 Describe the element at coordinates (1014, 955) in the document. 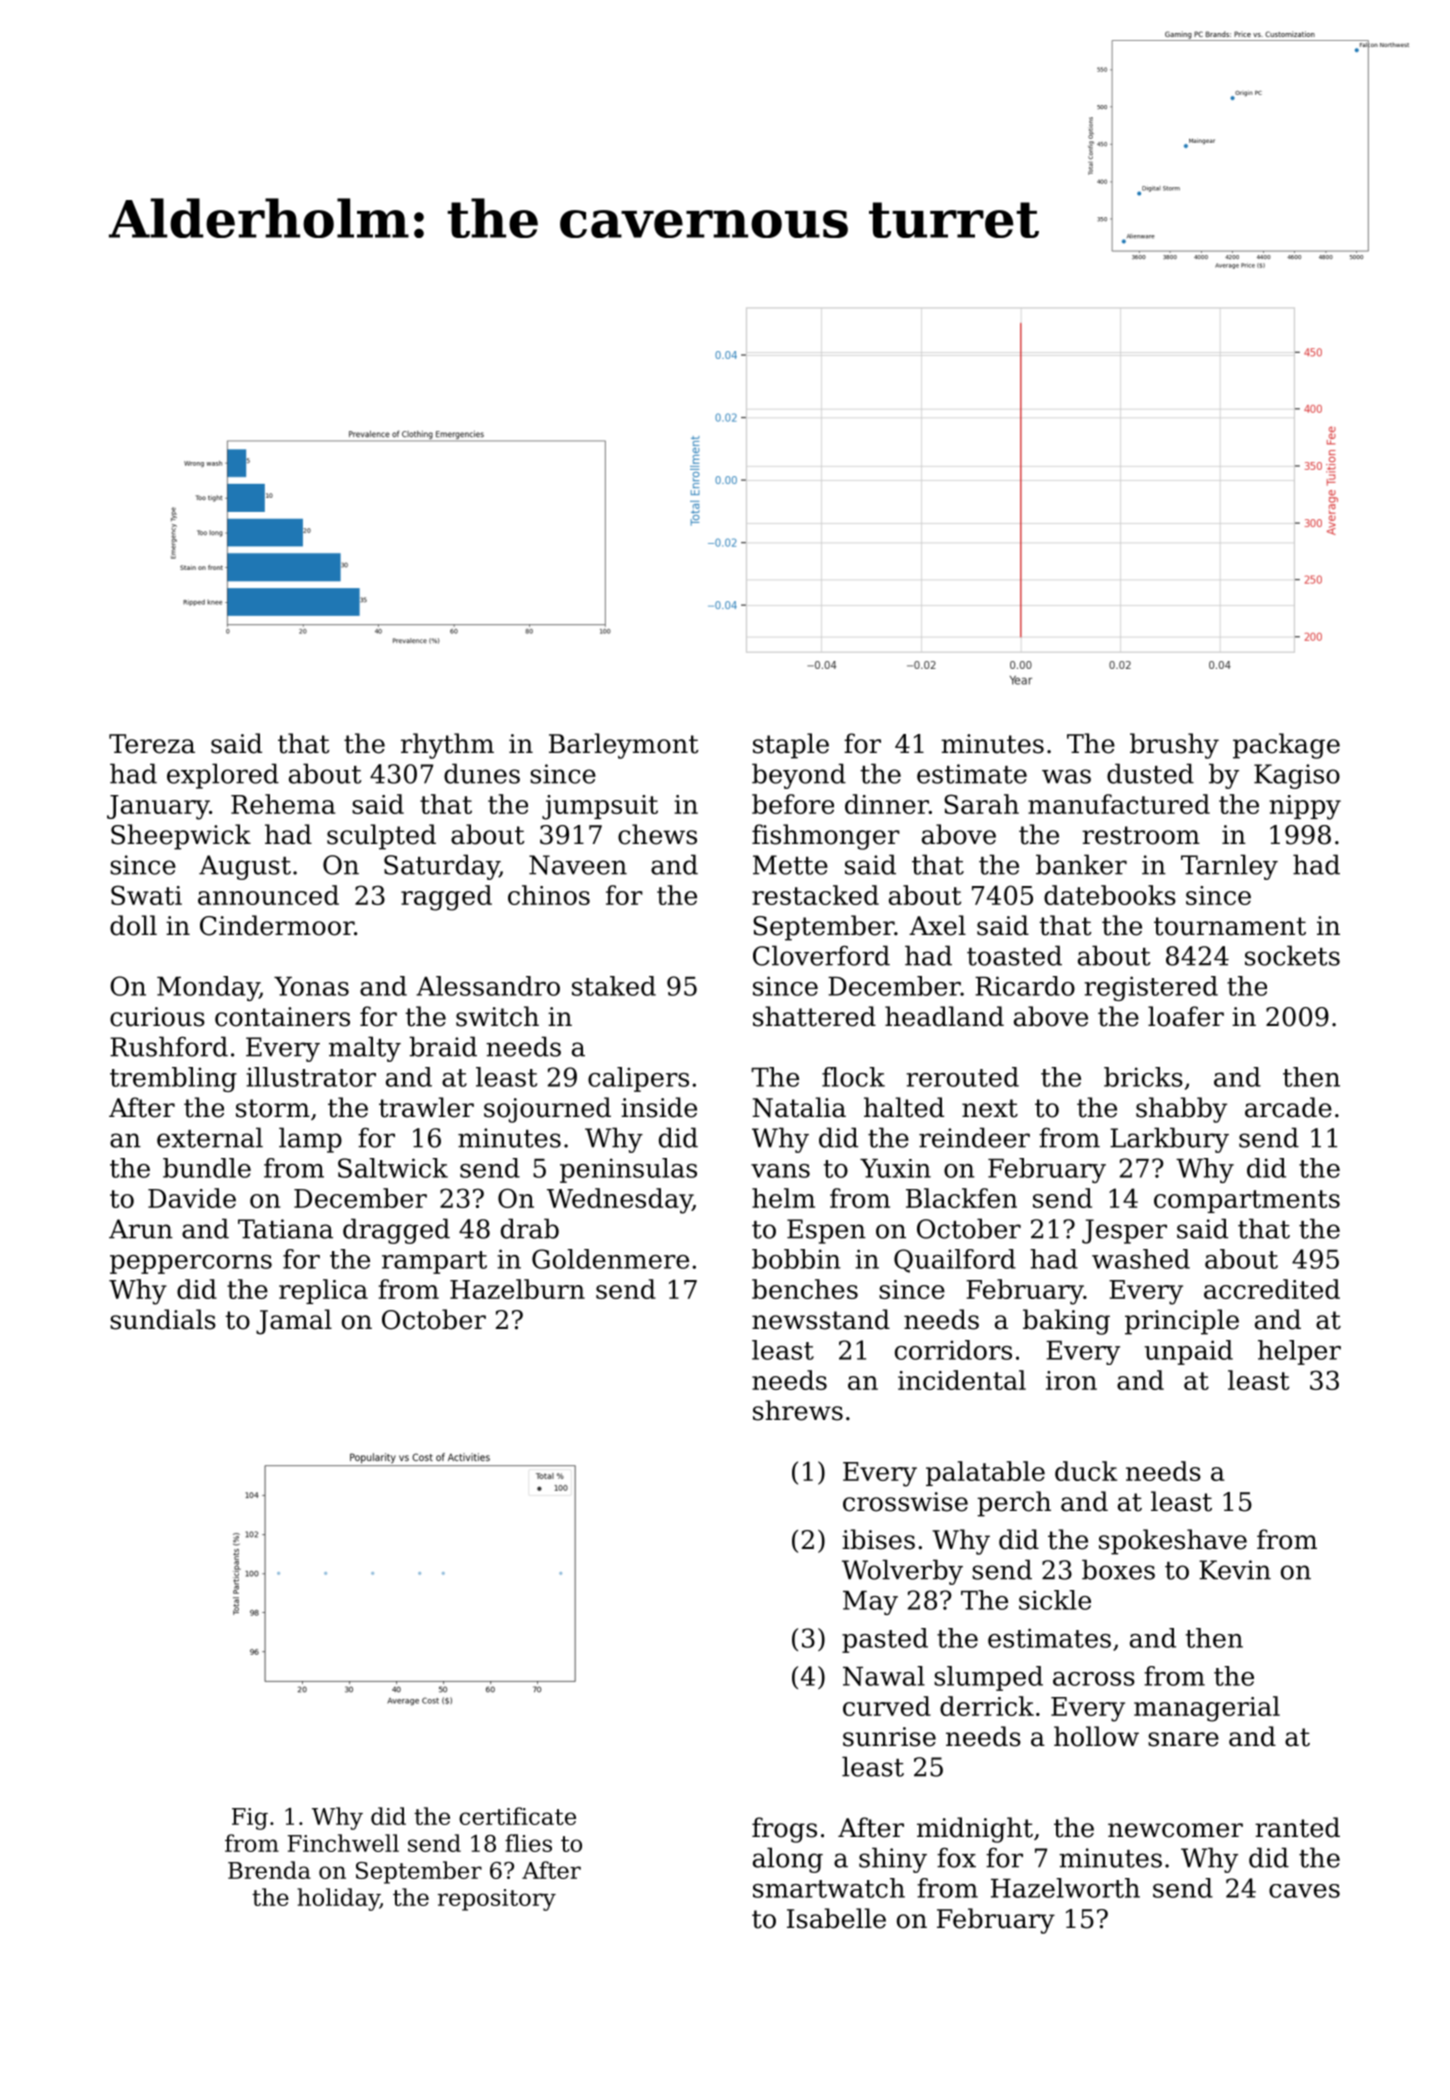

I see `toasted` at that location.
